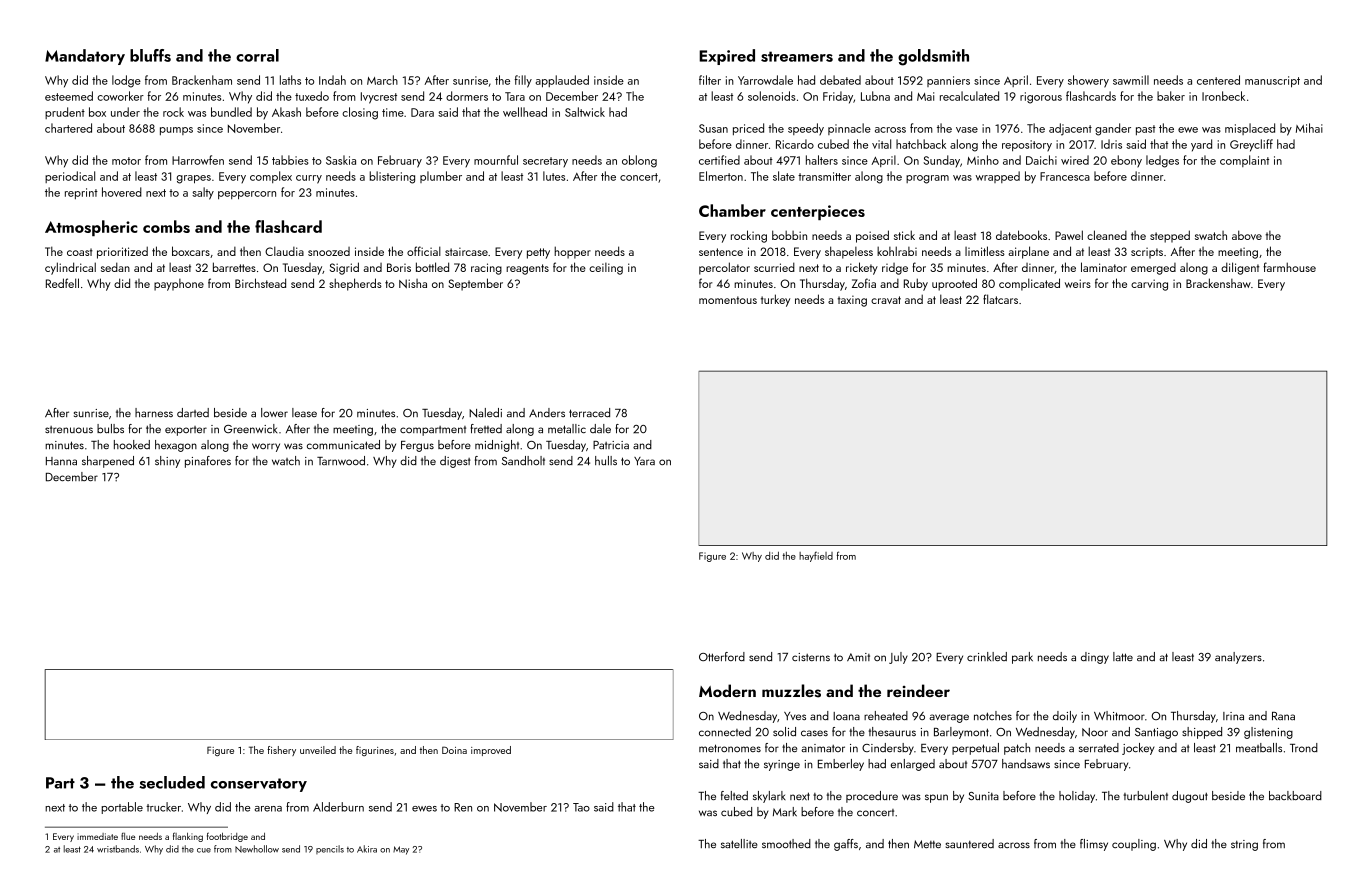 The width and height of the screenshot is (1372, 887). What do you see at coordinates (727, 57) in the screenshot?
I see `Expired` at bounding box center [727, 57].
